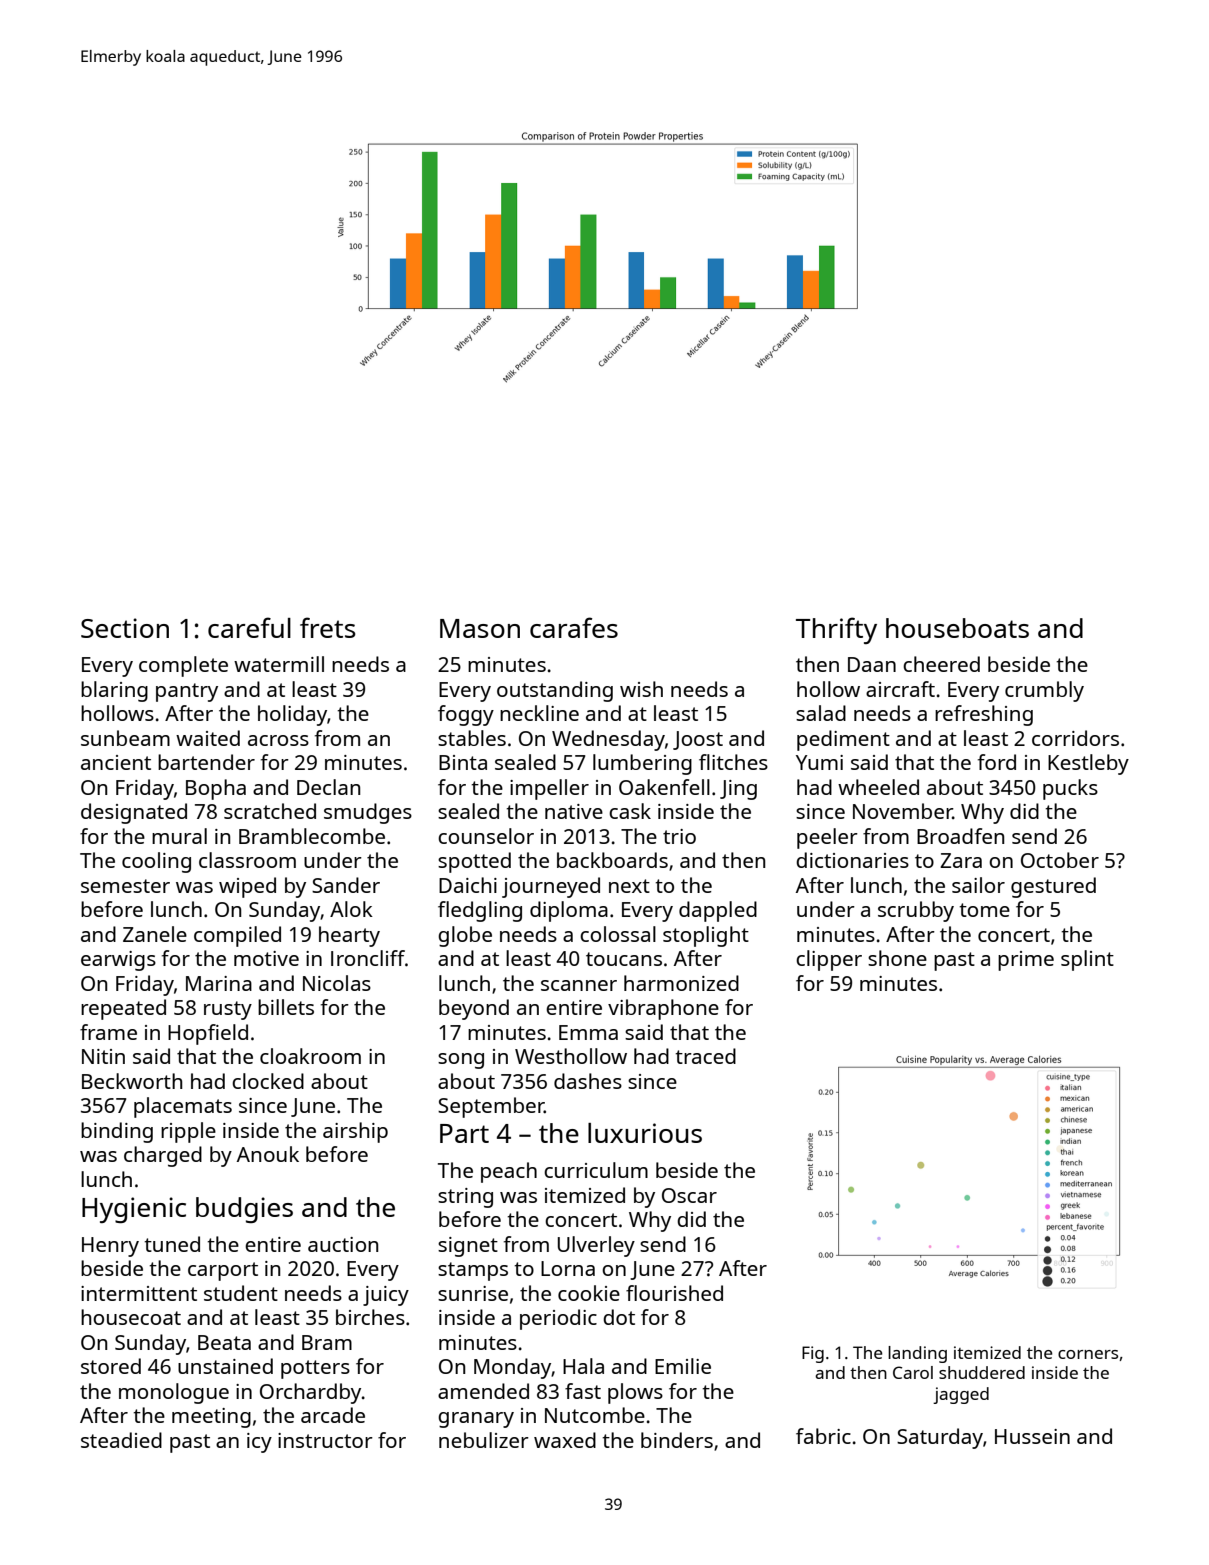 The image size is (1209, 1565). Describe the element at coordinates (957, 628) in the document. I see `houseboats` at that location.
